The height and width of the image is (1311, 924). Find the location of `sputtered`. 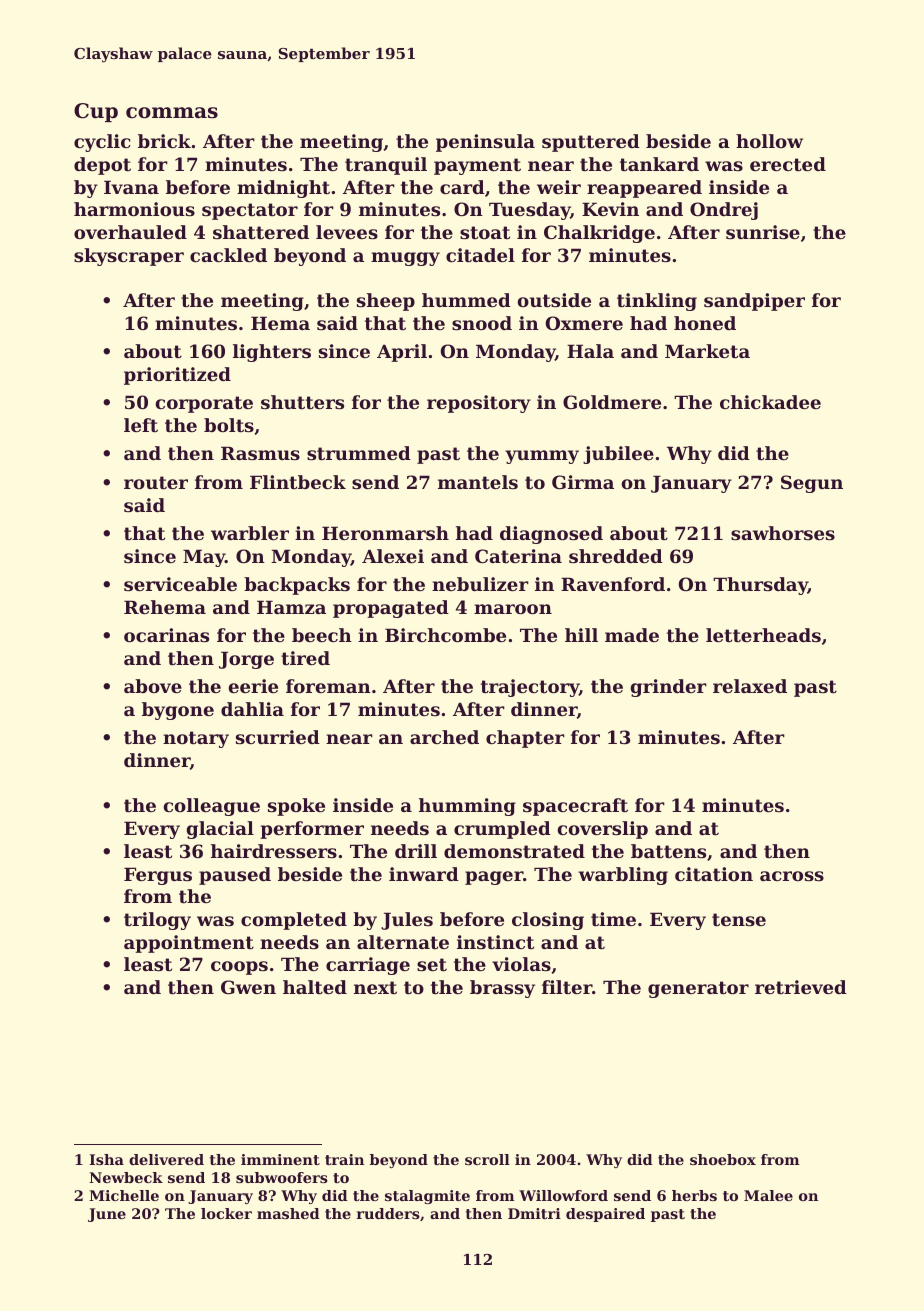

sputtered is located at coordinates (591, 143).
